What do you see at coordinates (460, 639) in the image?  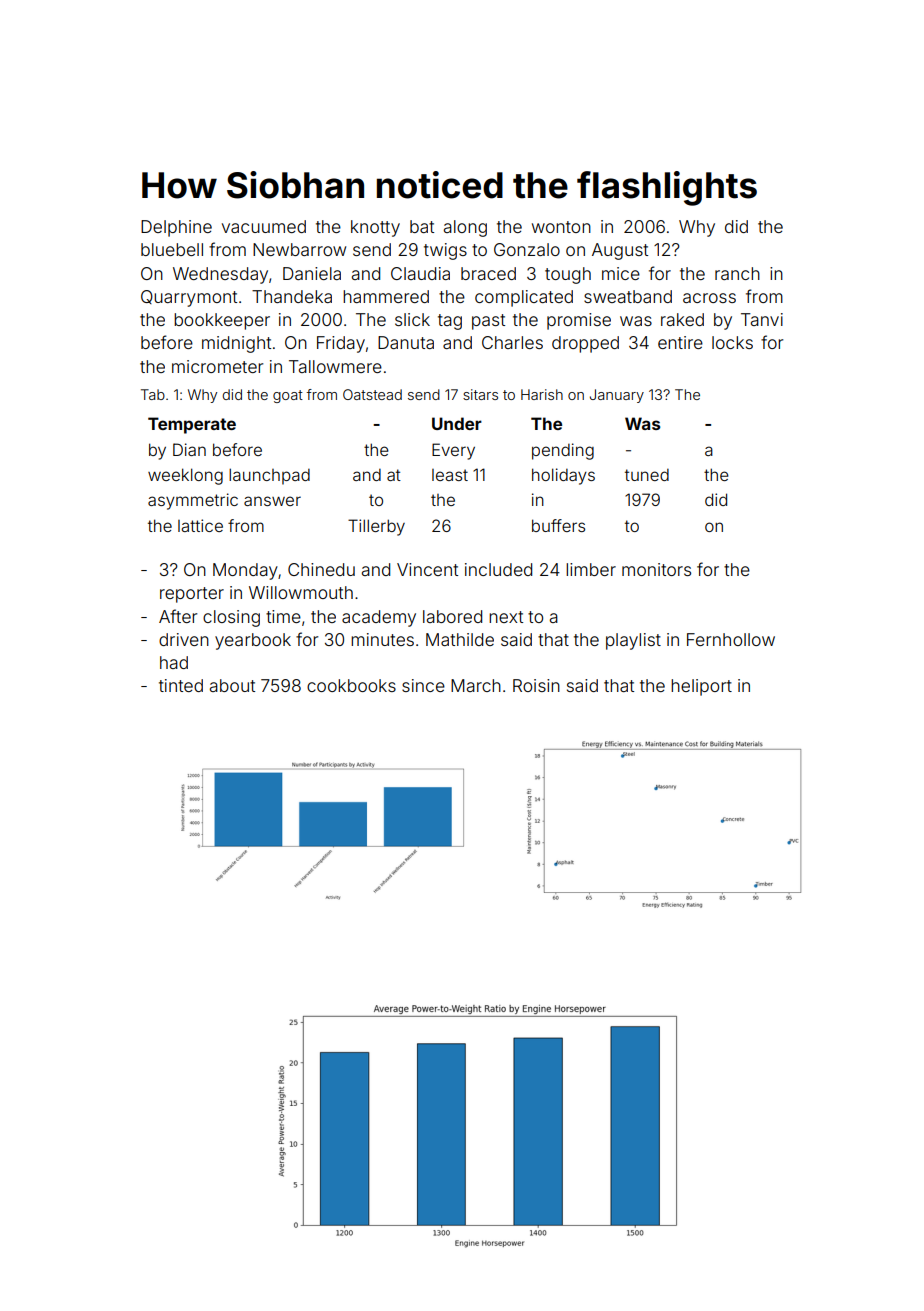 I see `Mathilde` at bounding box center [460, 639].
